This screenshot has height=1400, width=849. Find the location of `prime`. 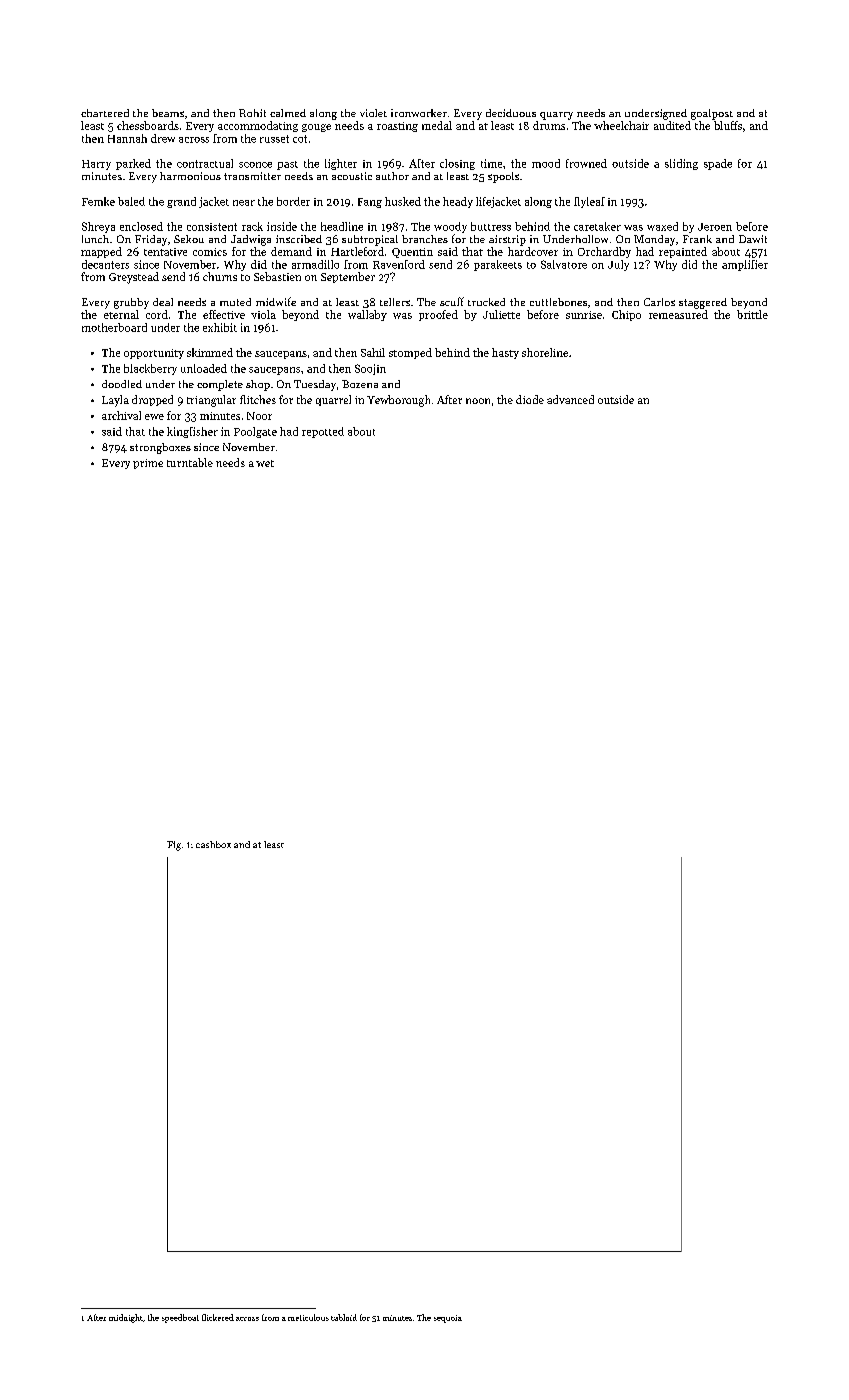

prime is located at coordinates (148, 464).
